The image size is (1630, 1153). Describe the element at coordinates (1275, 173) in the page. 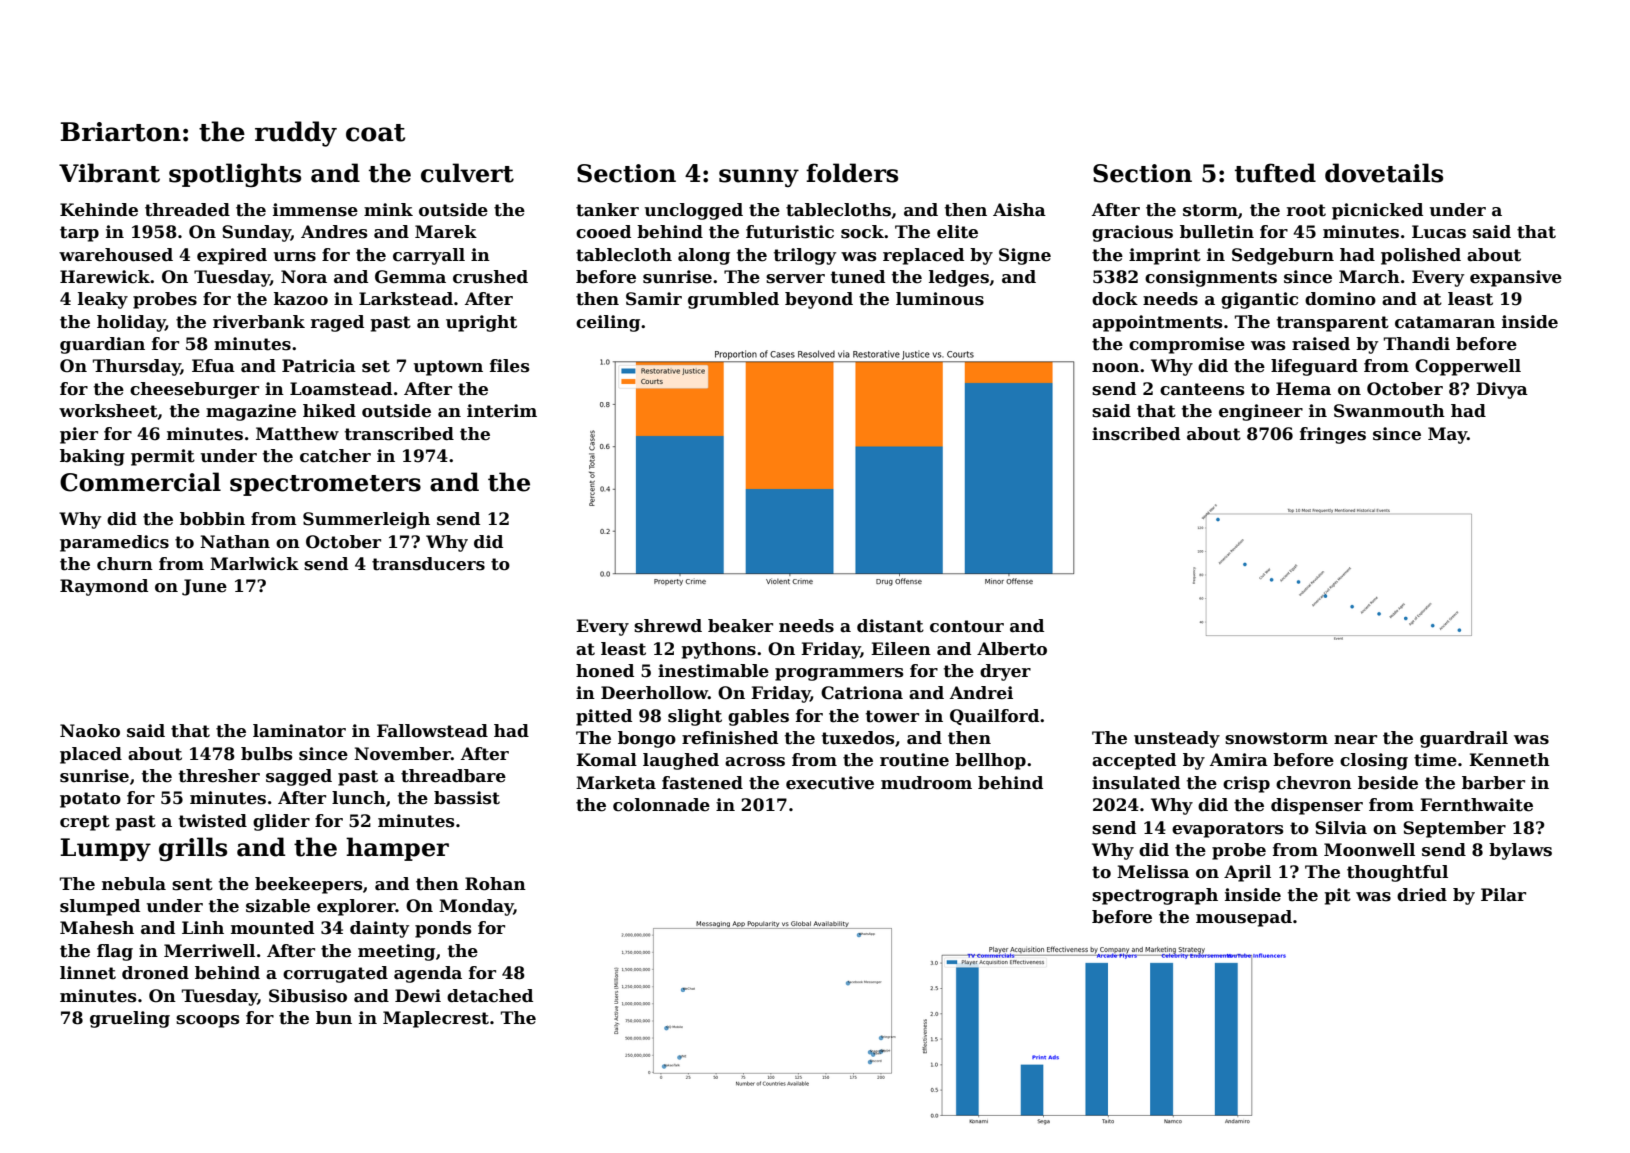

I see `tufted` at that location.
